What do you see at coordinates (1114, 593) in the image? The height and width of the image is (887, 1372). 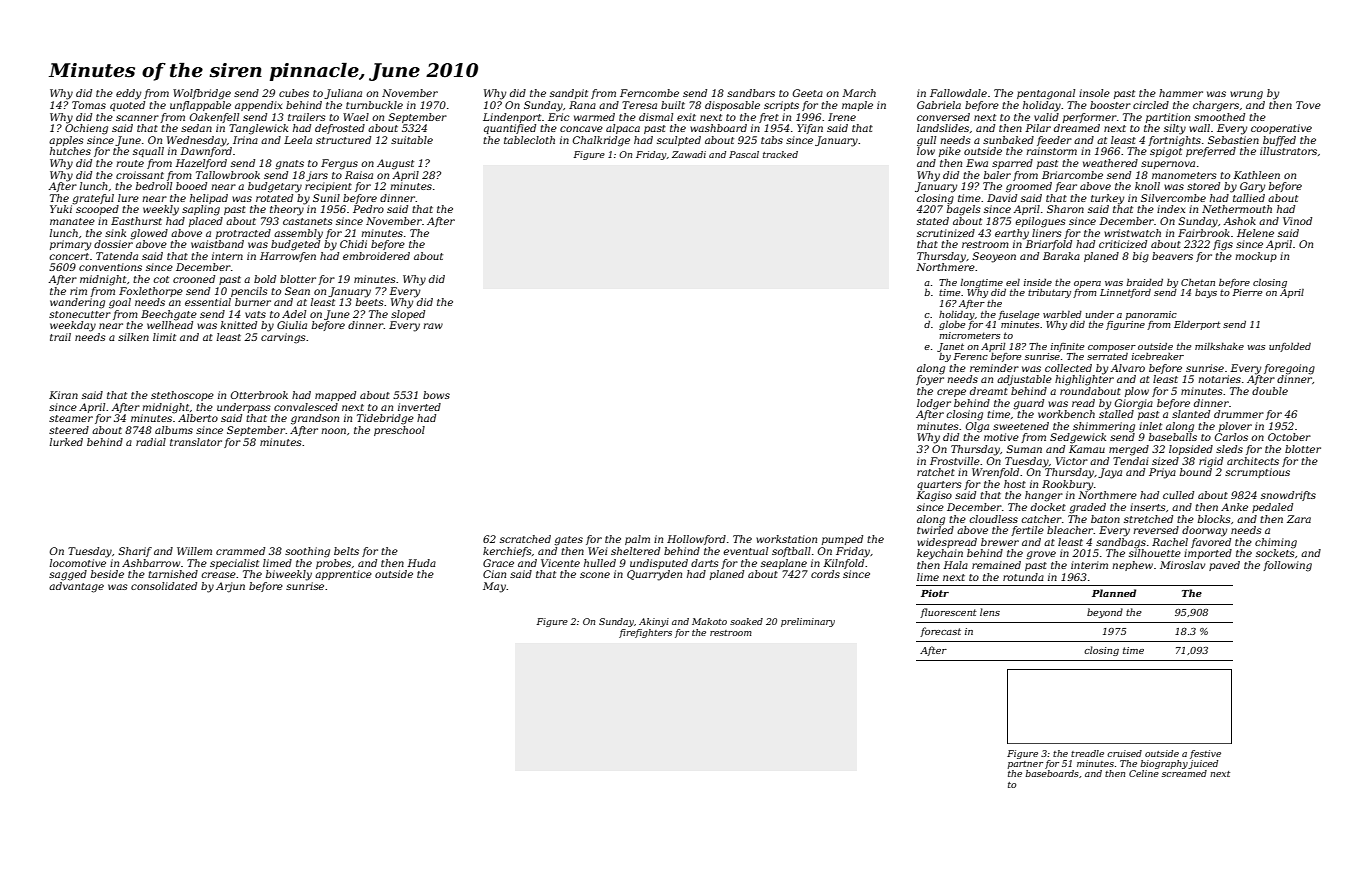 I see `Planned` at bounding box center [1114, 593].
